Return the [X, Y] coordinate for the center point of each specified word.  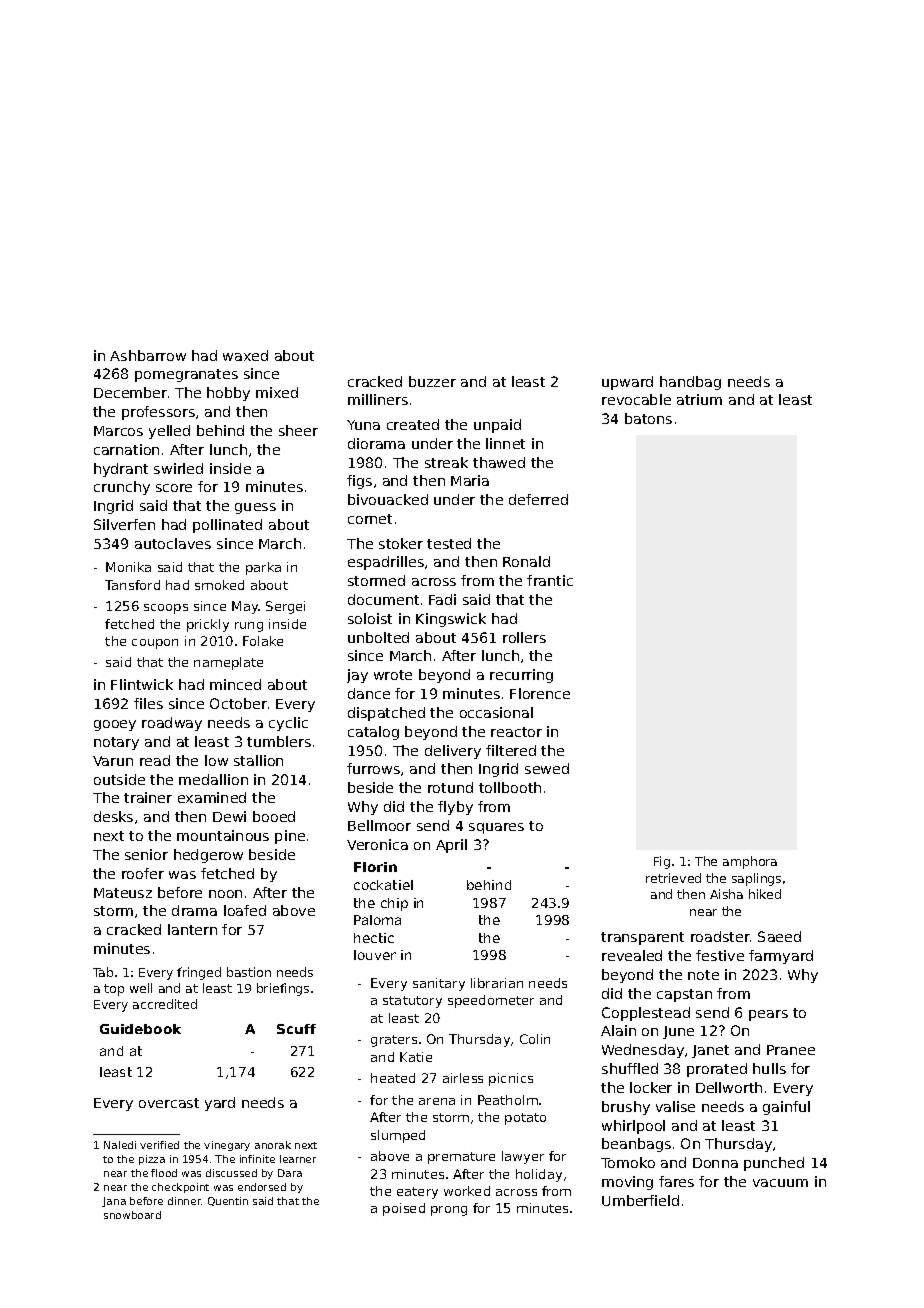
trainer [148, 797]
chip [394, 904]
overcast [169, 1103]
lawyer [523, 1157]
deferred [538, 499]
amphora [750, 862]
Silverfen [124, 524]
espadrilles [386, 563]
